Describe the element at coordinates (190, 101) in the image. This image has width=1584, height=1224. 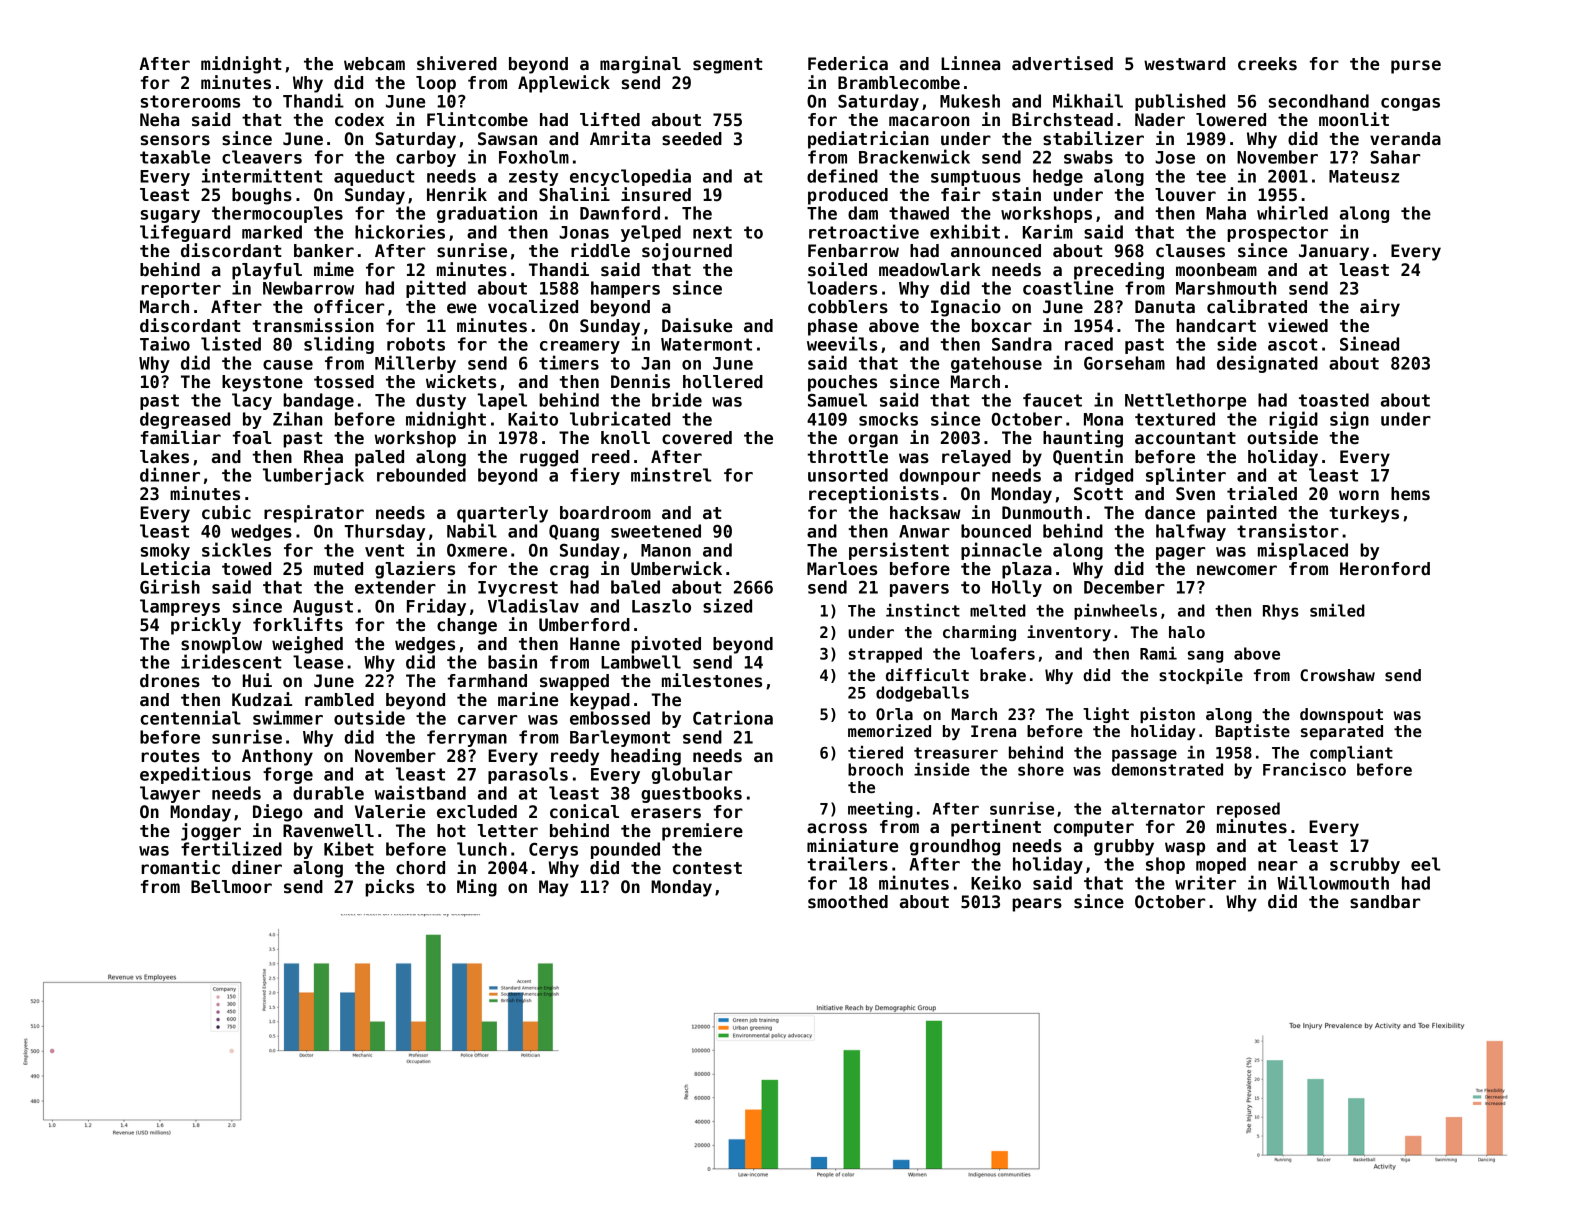
I see `storerooms` at that location.
